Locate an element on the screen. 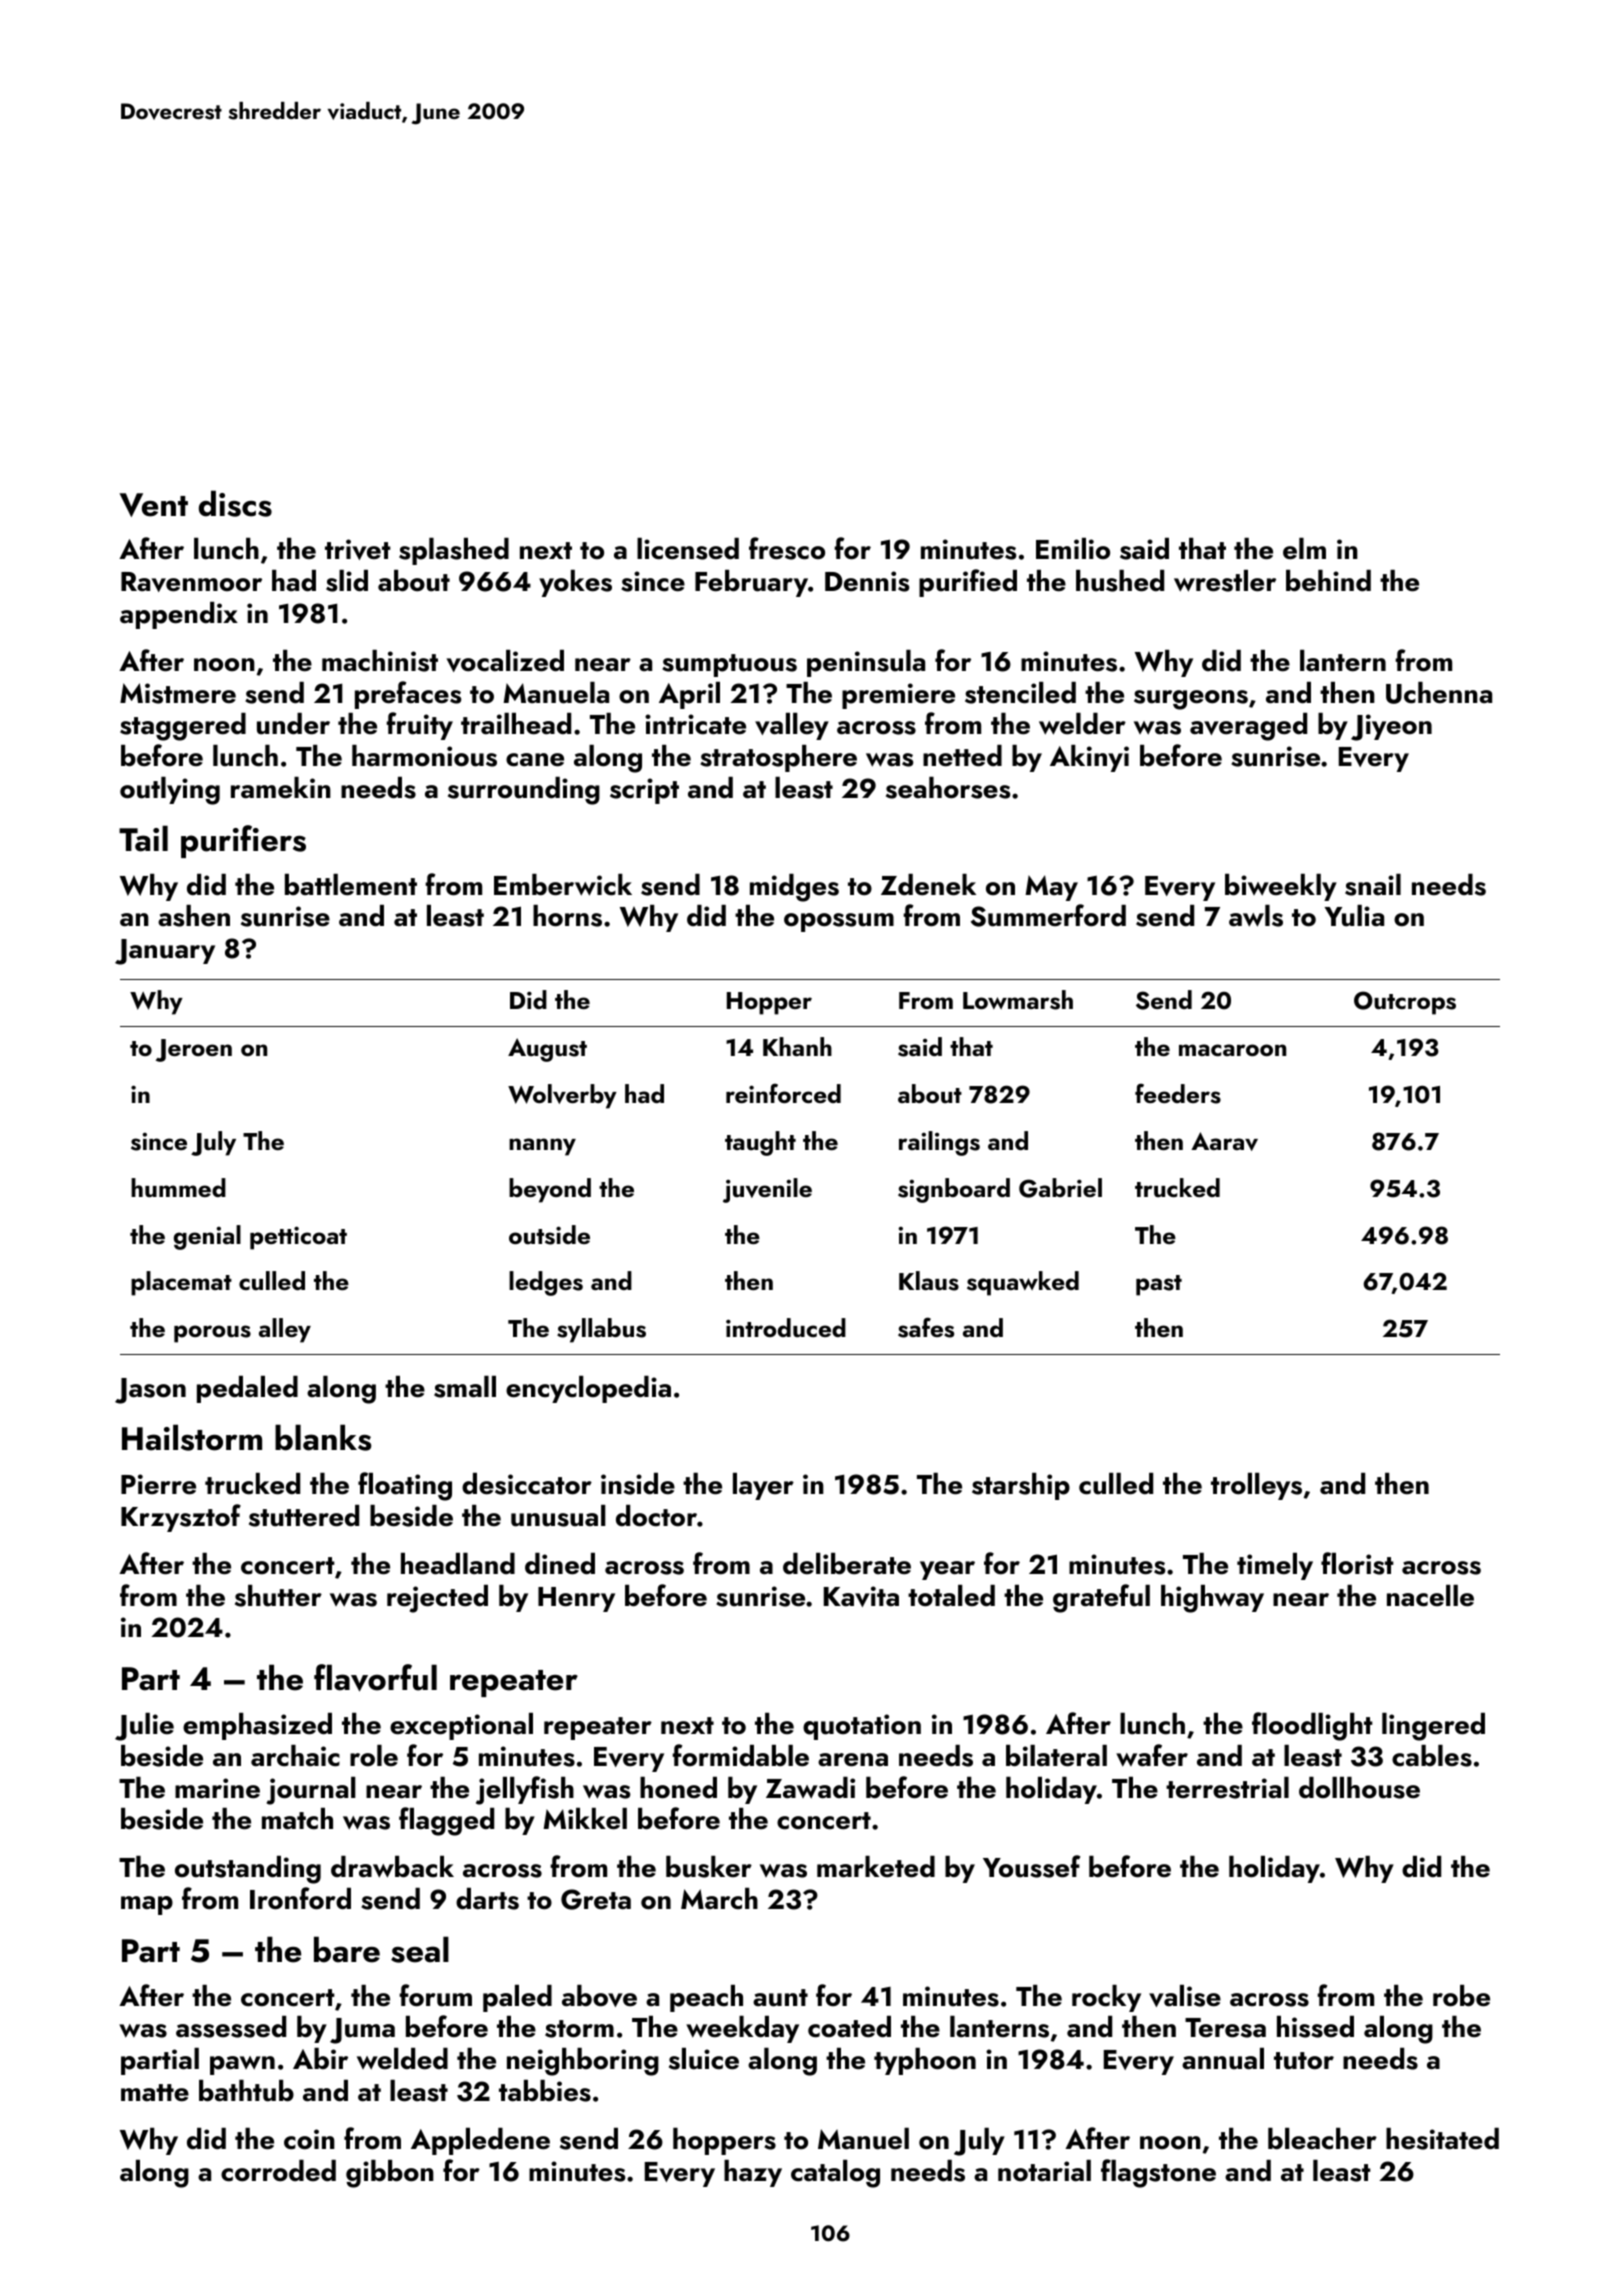 The height and width of the screenshot is (2292, 1620). nacelle is located at coordinates (1430, 1596).
